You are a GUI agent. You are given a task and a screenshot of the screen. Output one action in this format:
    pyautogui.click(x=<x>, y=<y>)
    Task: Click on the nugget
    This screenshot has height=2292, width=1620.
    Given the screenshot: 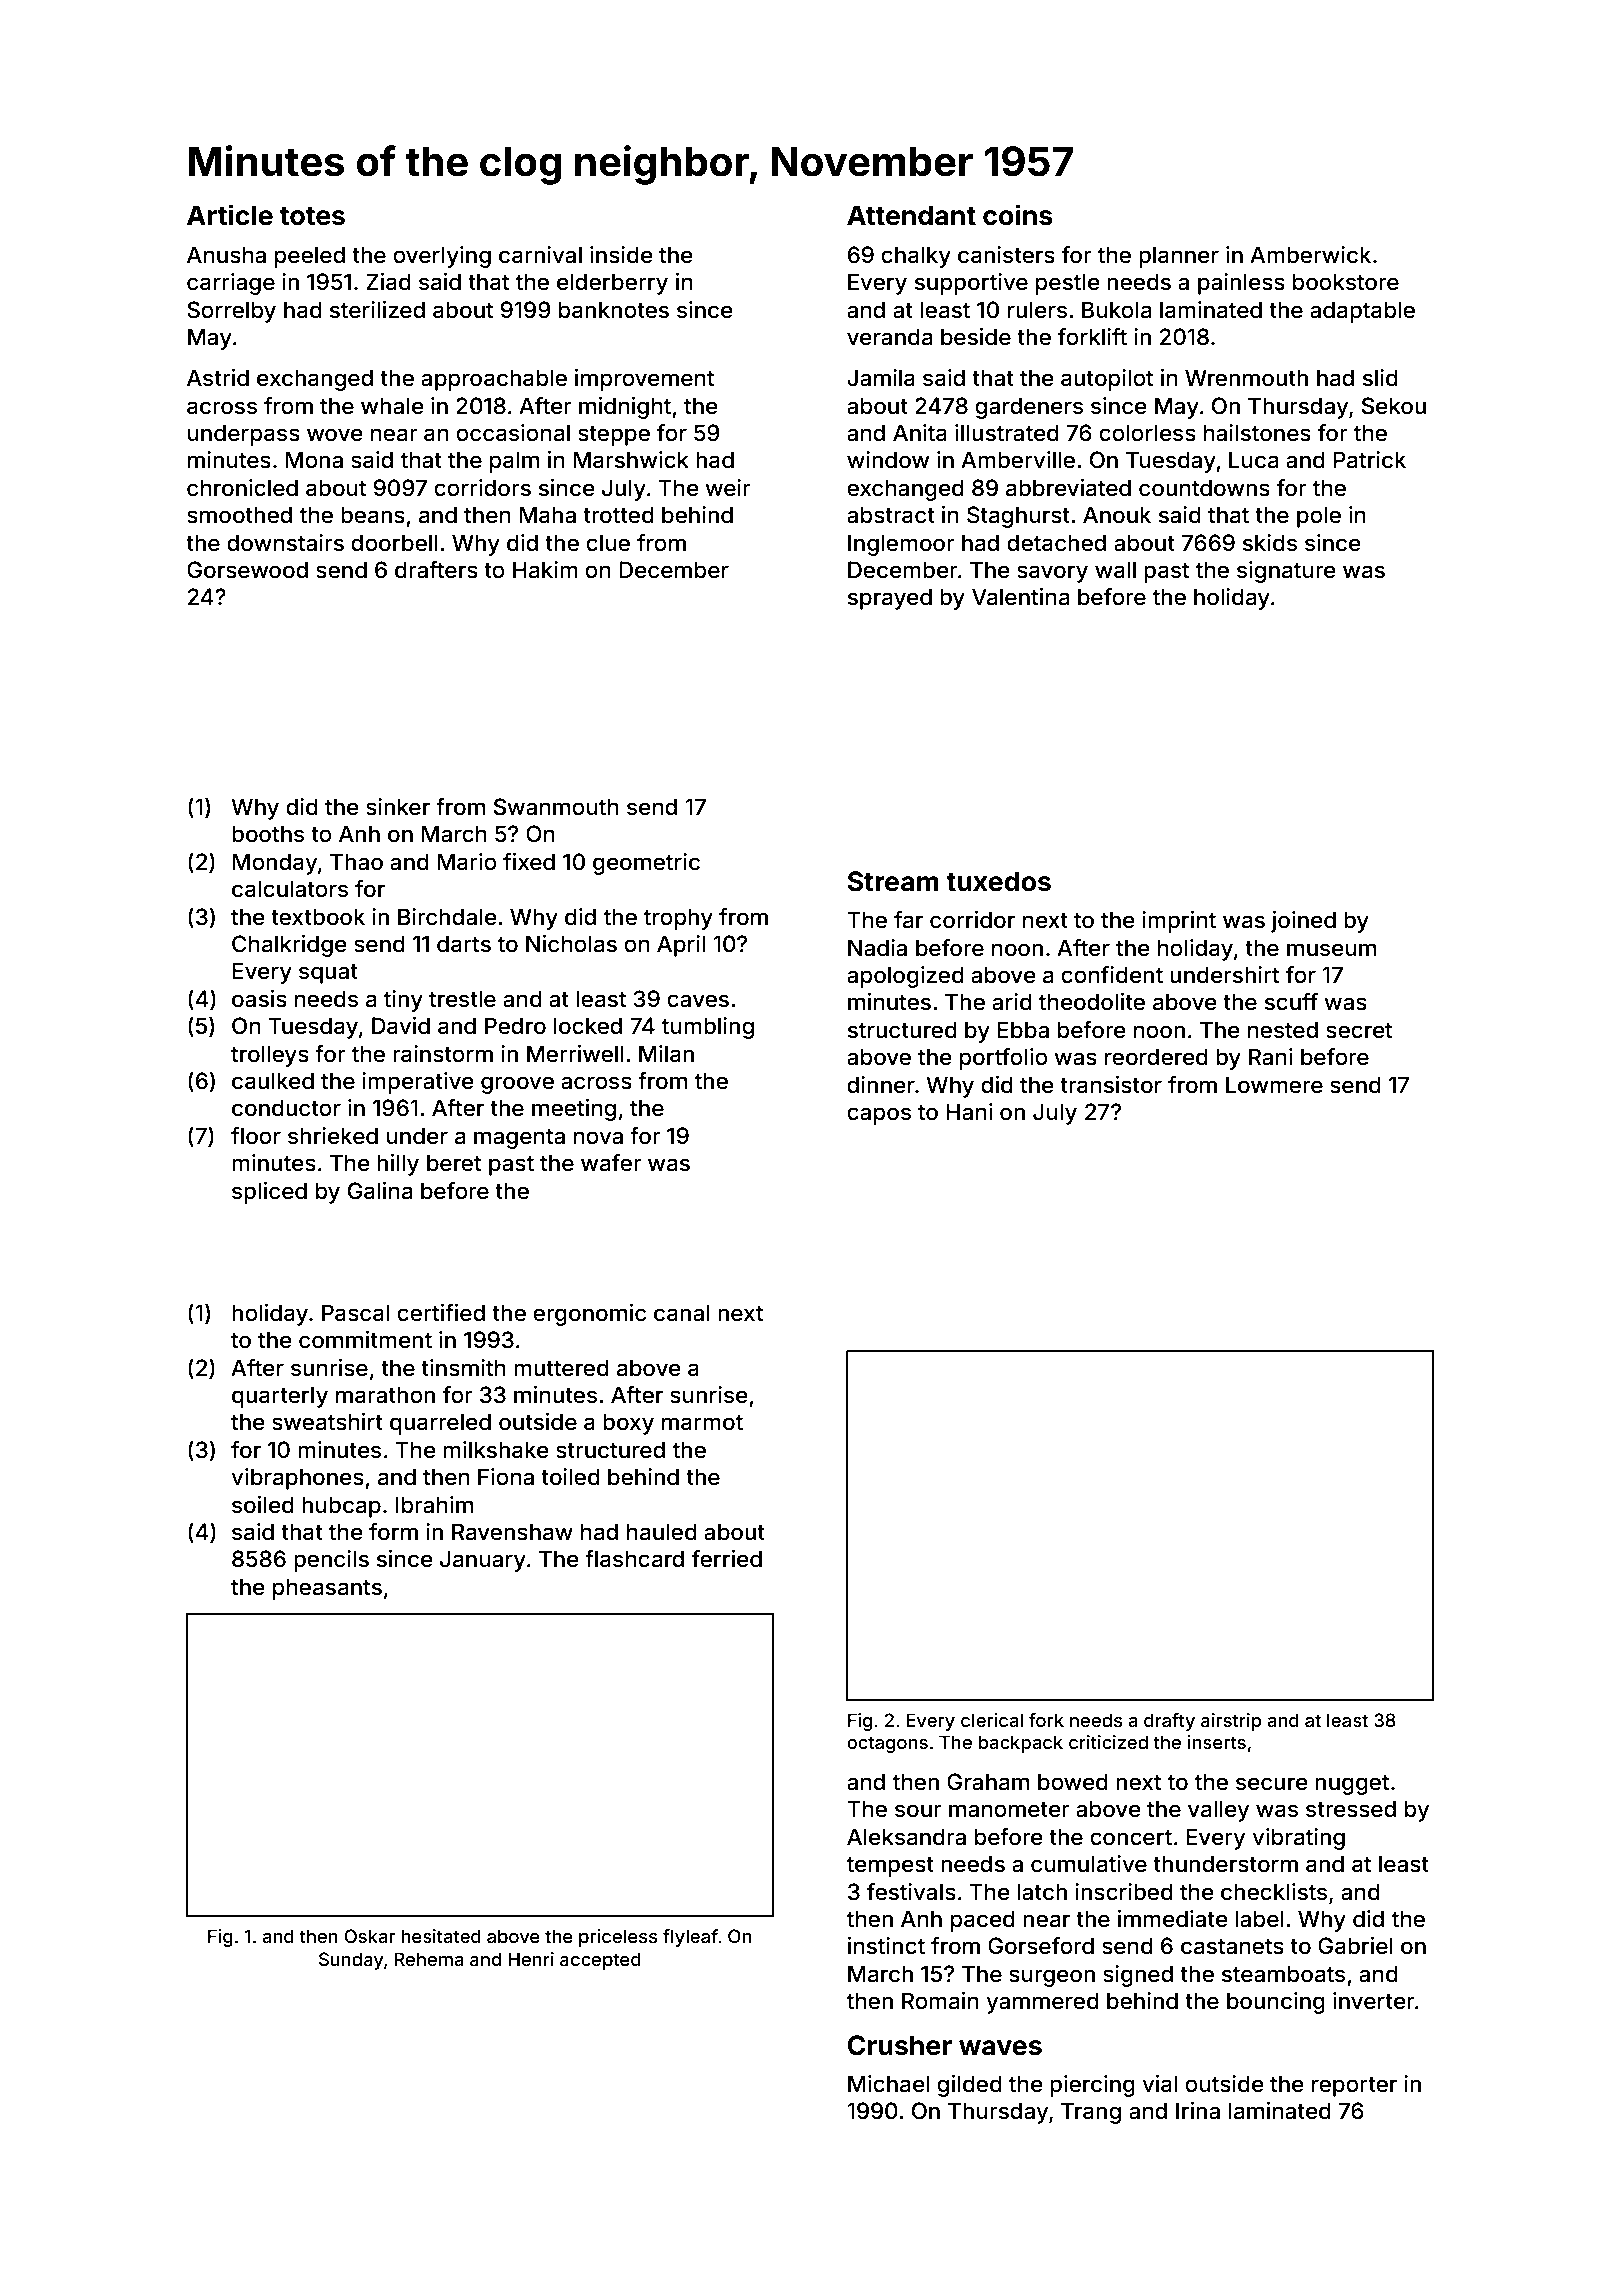 What is the action you would take?
    pyautogui.click(x=1352, y=1785)
